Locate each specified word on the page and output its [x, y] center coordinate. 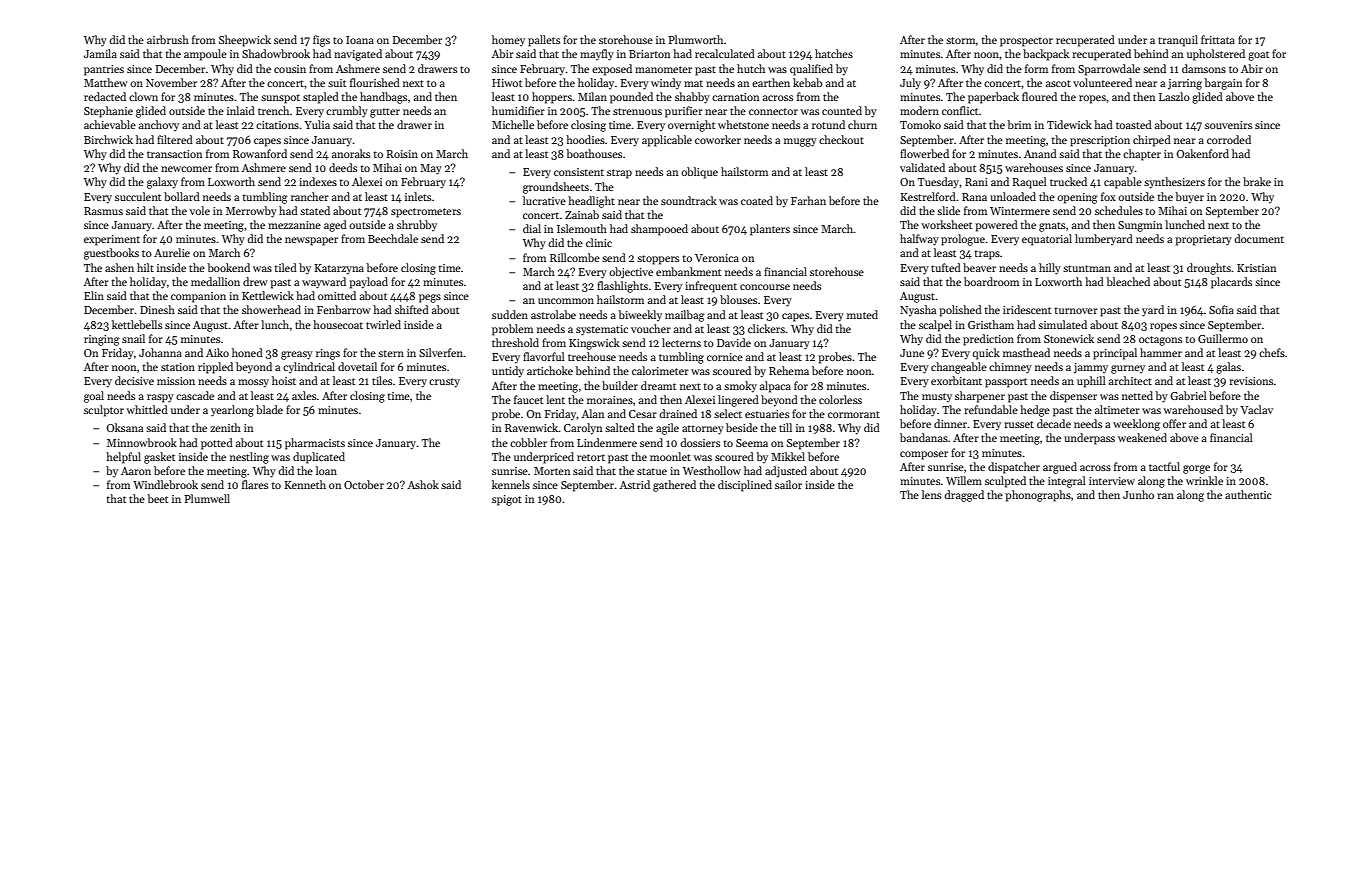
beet [157, 498]
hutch [751, 68]
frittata [1218, 39]
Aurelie [172, 252]
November [171, 82]
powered [996, 226]
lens [931, 494]
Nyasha [918, 310]
